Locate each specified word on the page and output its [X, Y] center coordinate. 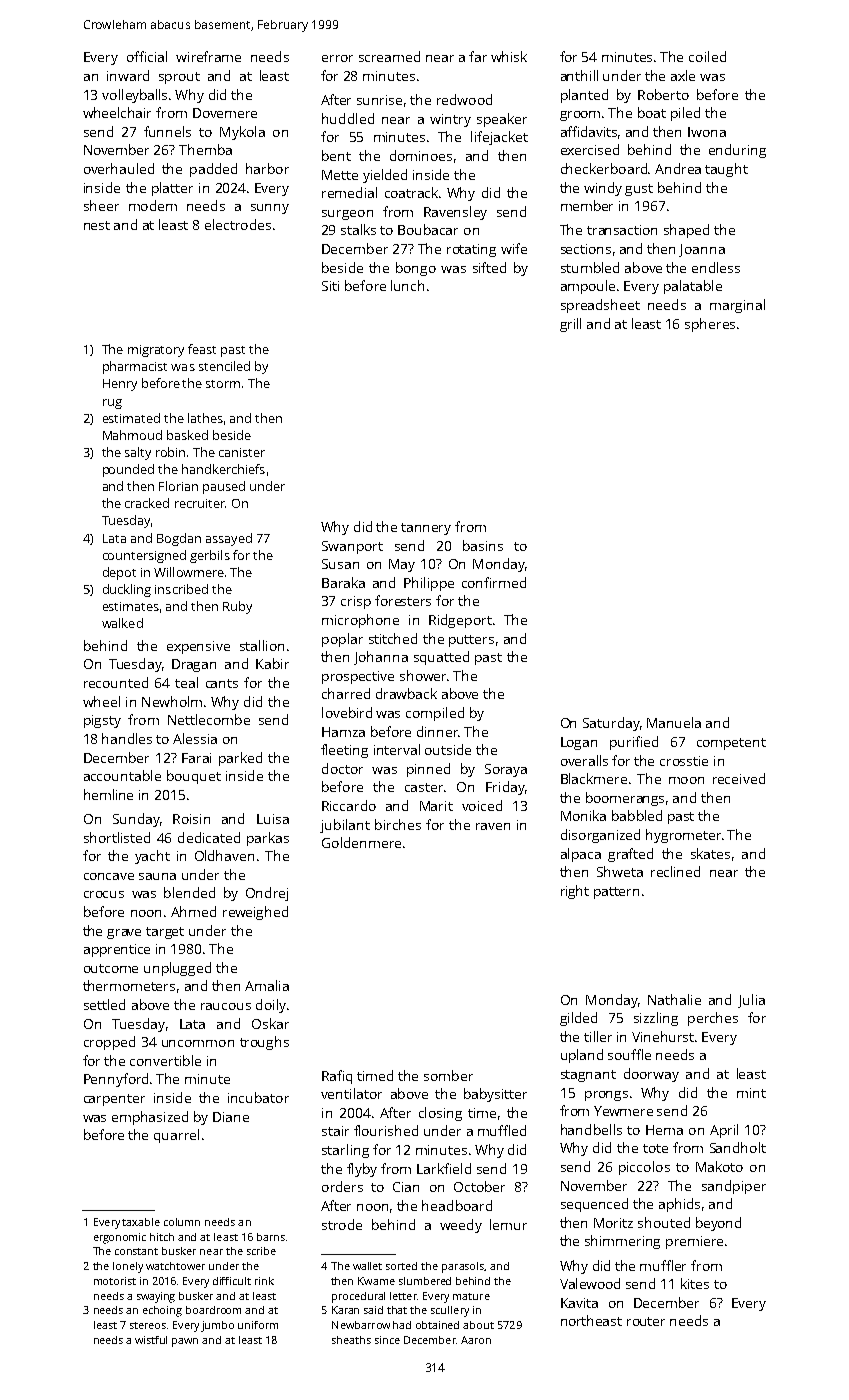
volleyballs [134, 96]
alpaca [581, 855]
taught [726, 170]
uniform [258, 1325]
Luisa [273, 819]
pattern [616, 893]
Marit [436, 806]
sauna [157, 876]
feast [202, 349]
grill [570, 325]
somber [448, 1075]
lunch [407, 285]
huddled [348, 118]
